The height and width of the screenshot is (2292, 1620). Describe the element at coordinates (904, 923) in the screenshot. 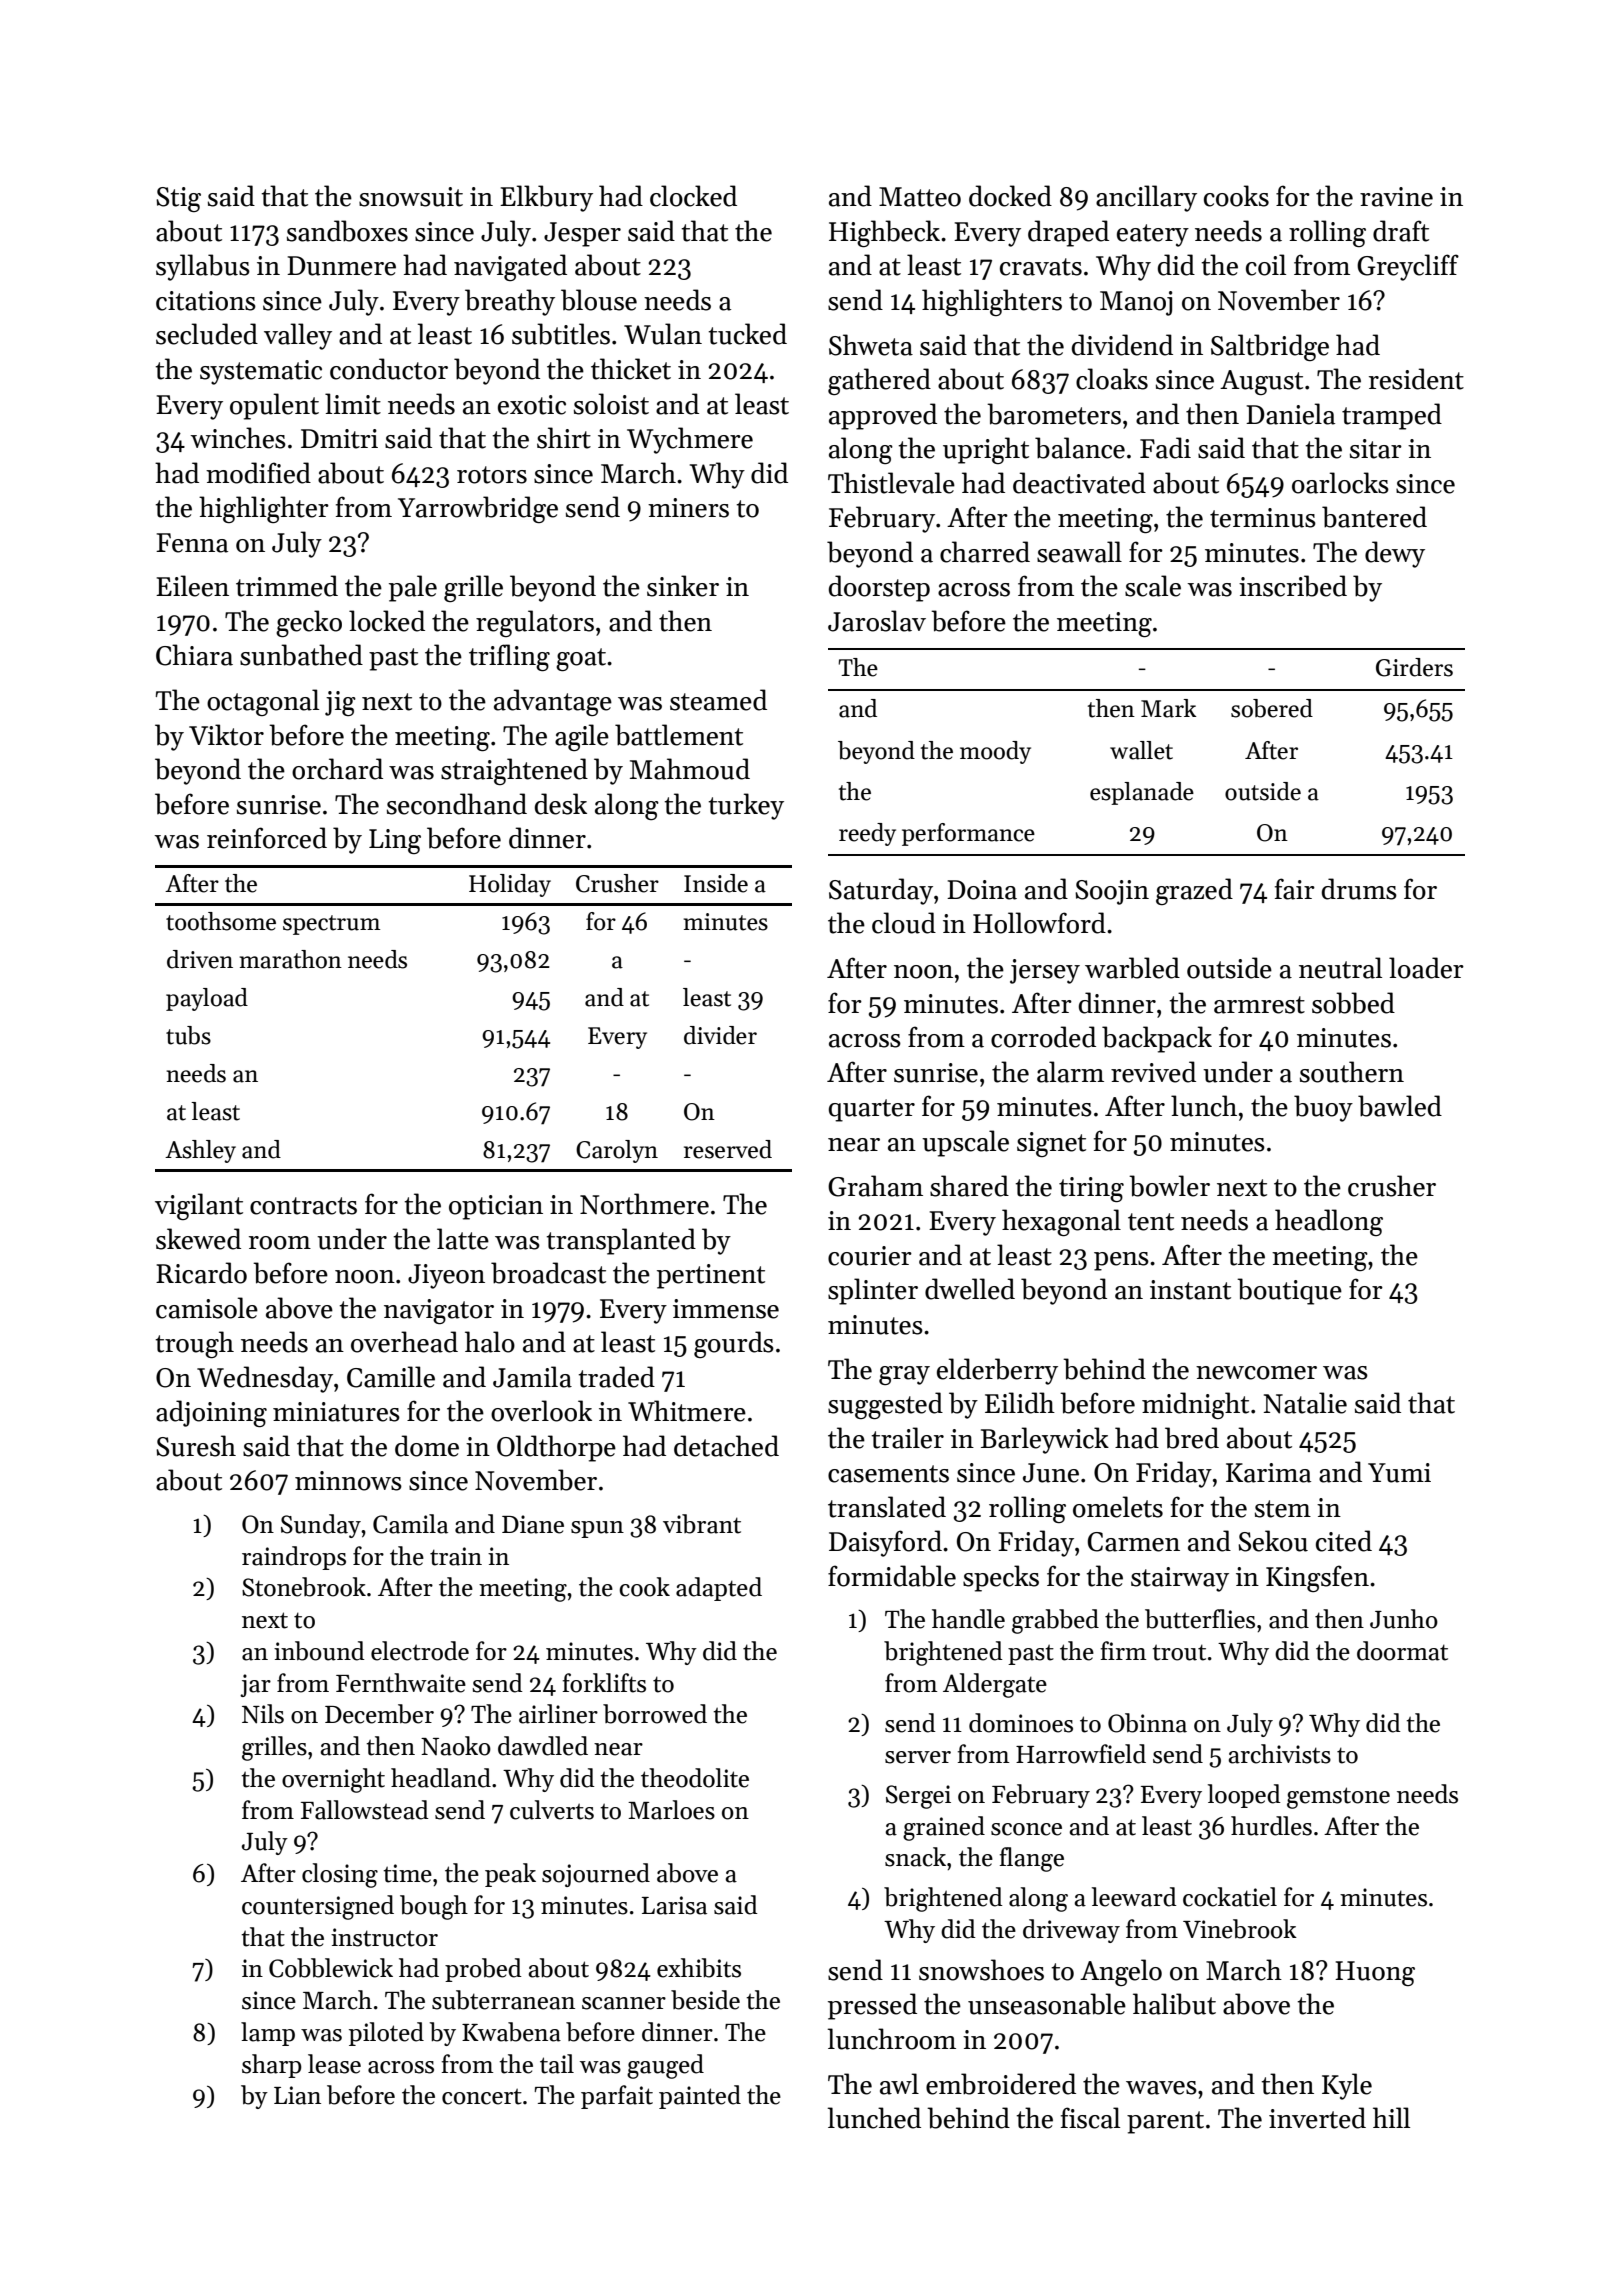

I see `cloud` at that location.
